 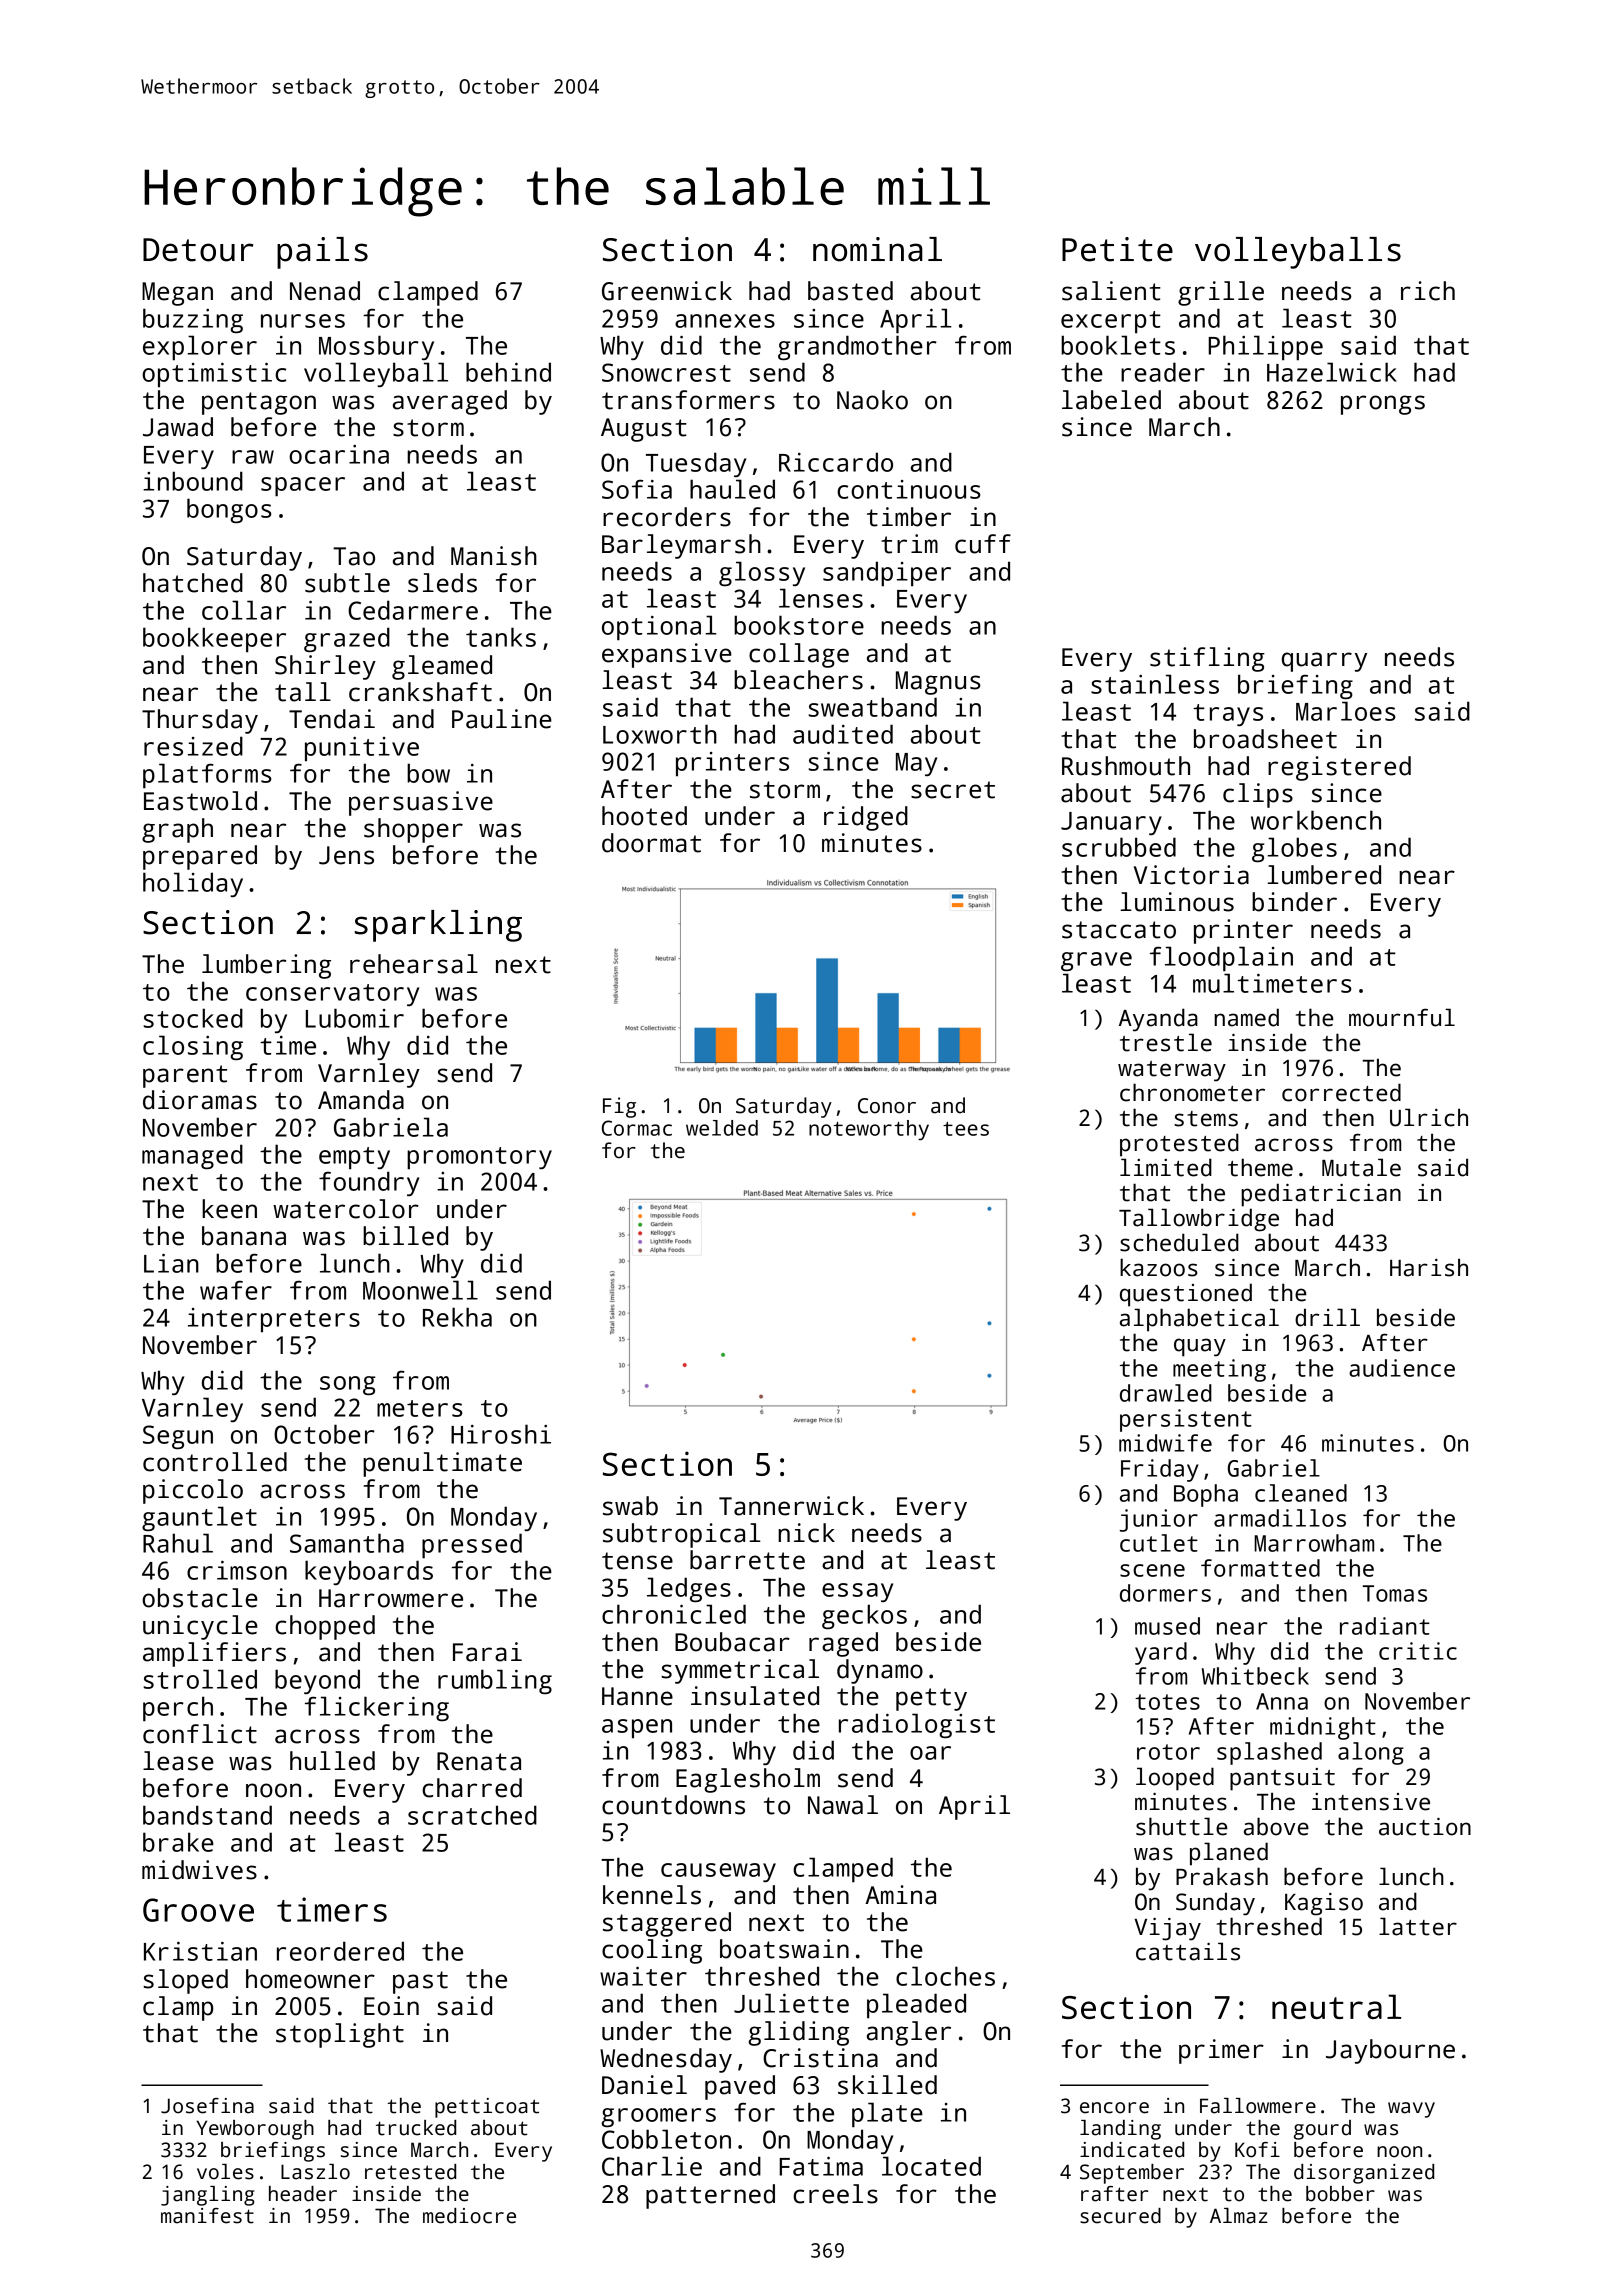 What do you see at coordinates (469, 2216) in the page?
I see `mediocre` at bounding box center [469, 2216].
